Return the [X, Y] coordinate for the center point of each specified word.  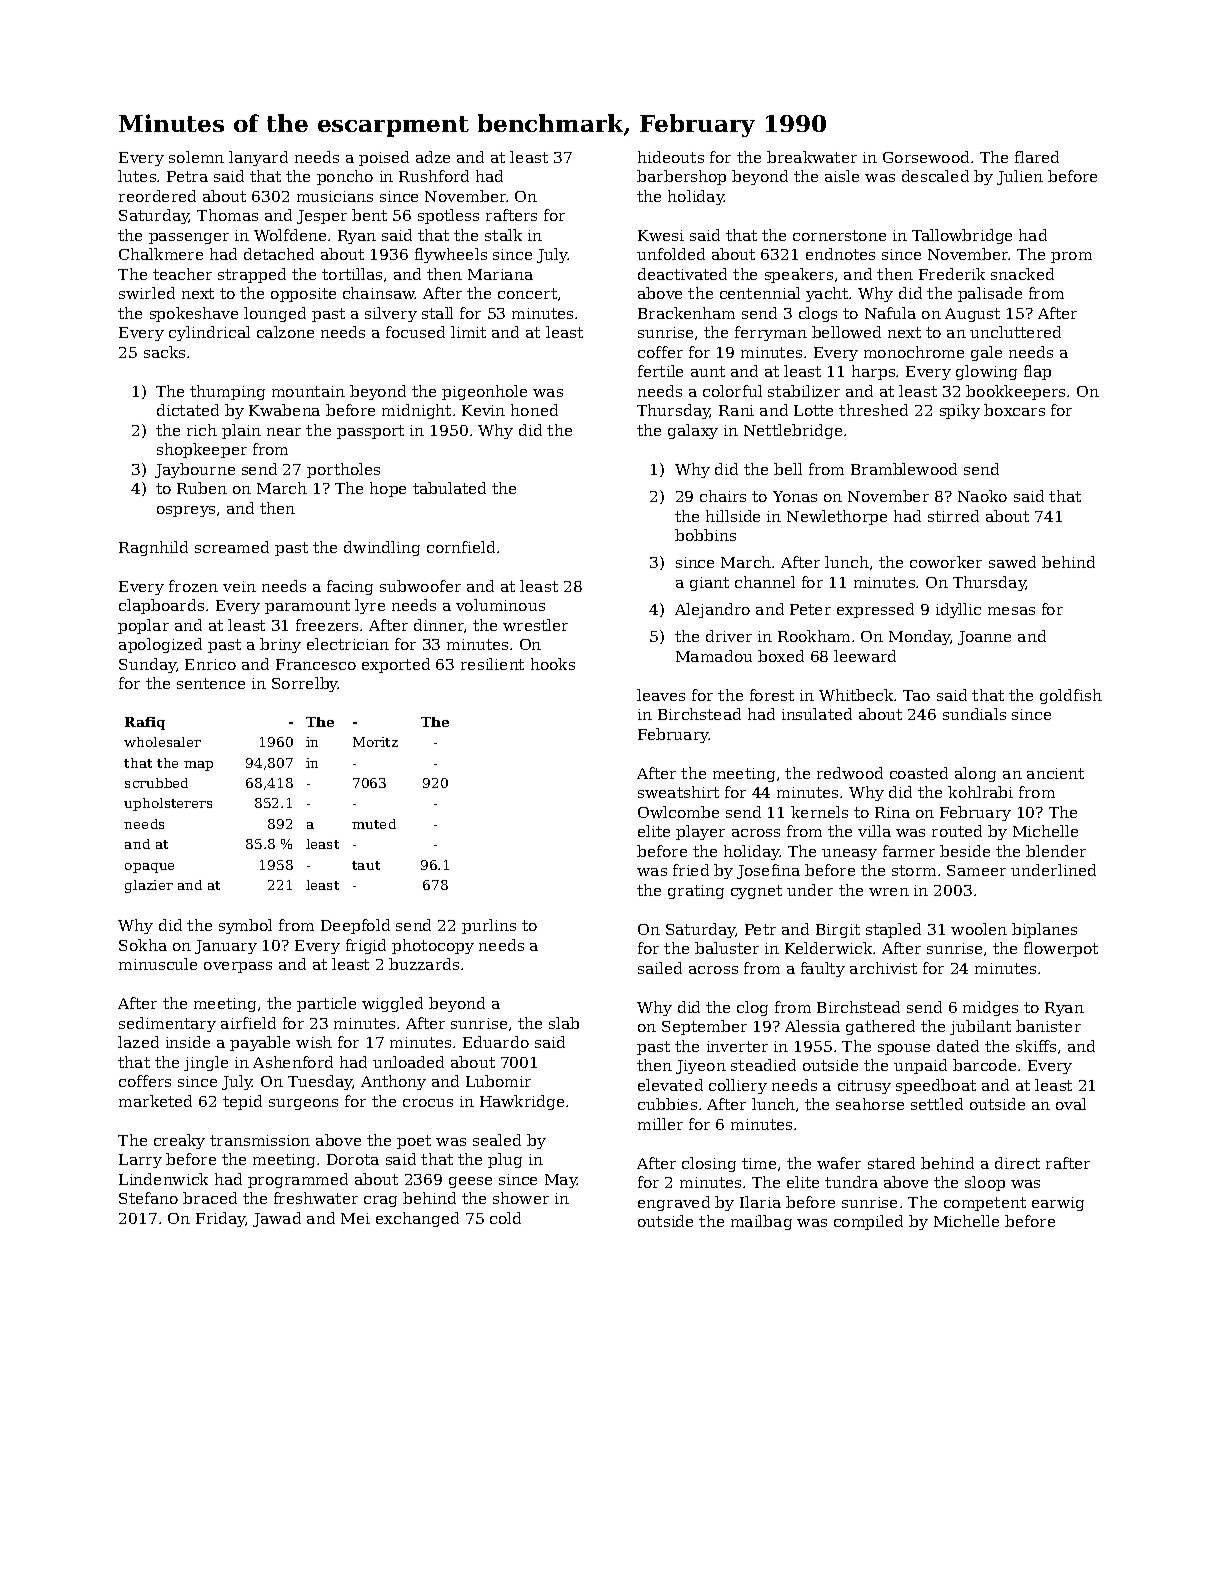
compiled [868, 1222]
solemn [196, 157]
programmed [298, 1180]
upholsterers [168, 804]
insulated [817, 714]
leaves [661, 695]
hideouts [671, 157]
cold [505, 1218]
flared [1037, 157]
